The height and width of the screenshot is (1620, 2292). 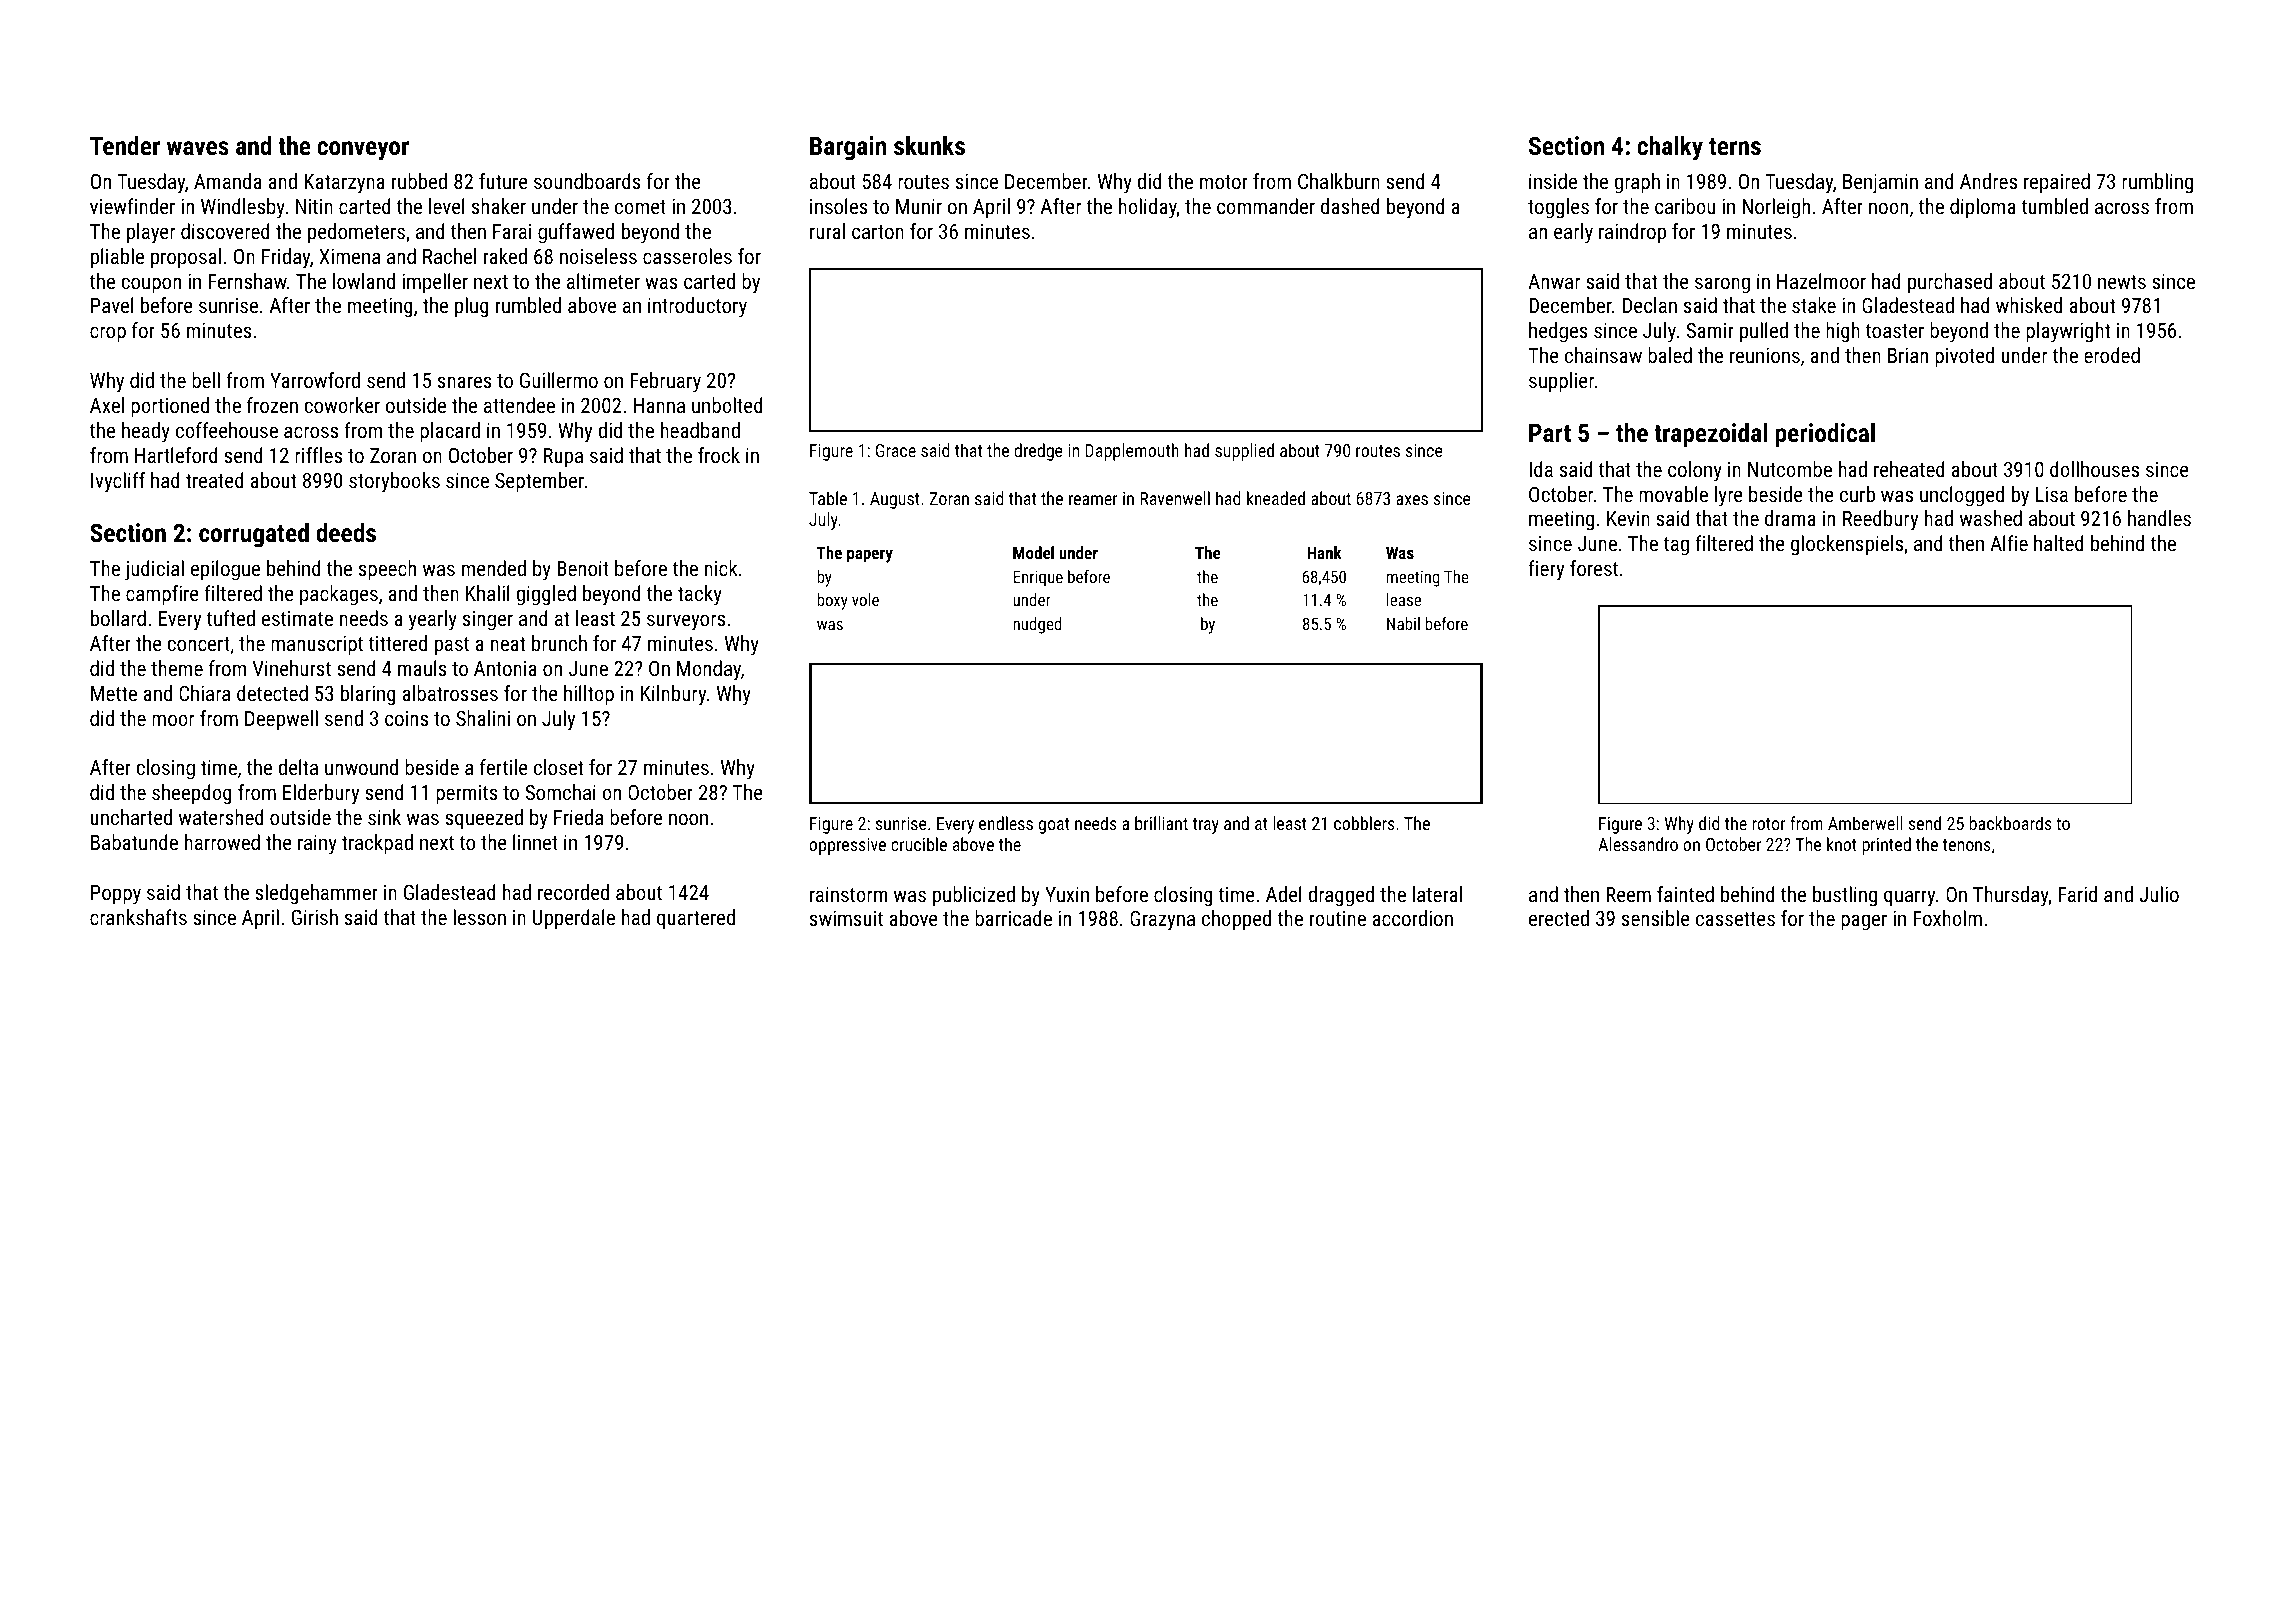 I want to click on holiday, so click(x=1148, y=208).
